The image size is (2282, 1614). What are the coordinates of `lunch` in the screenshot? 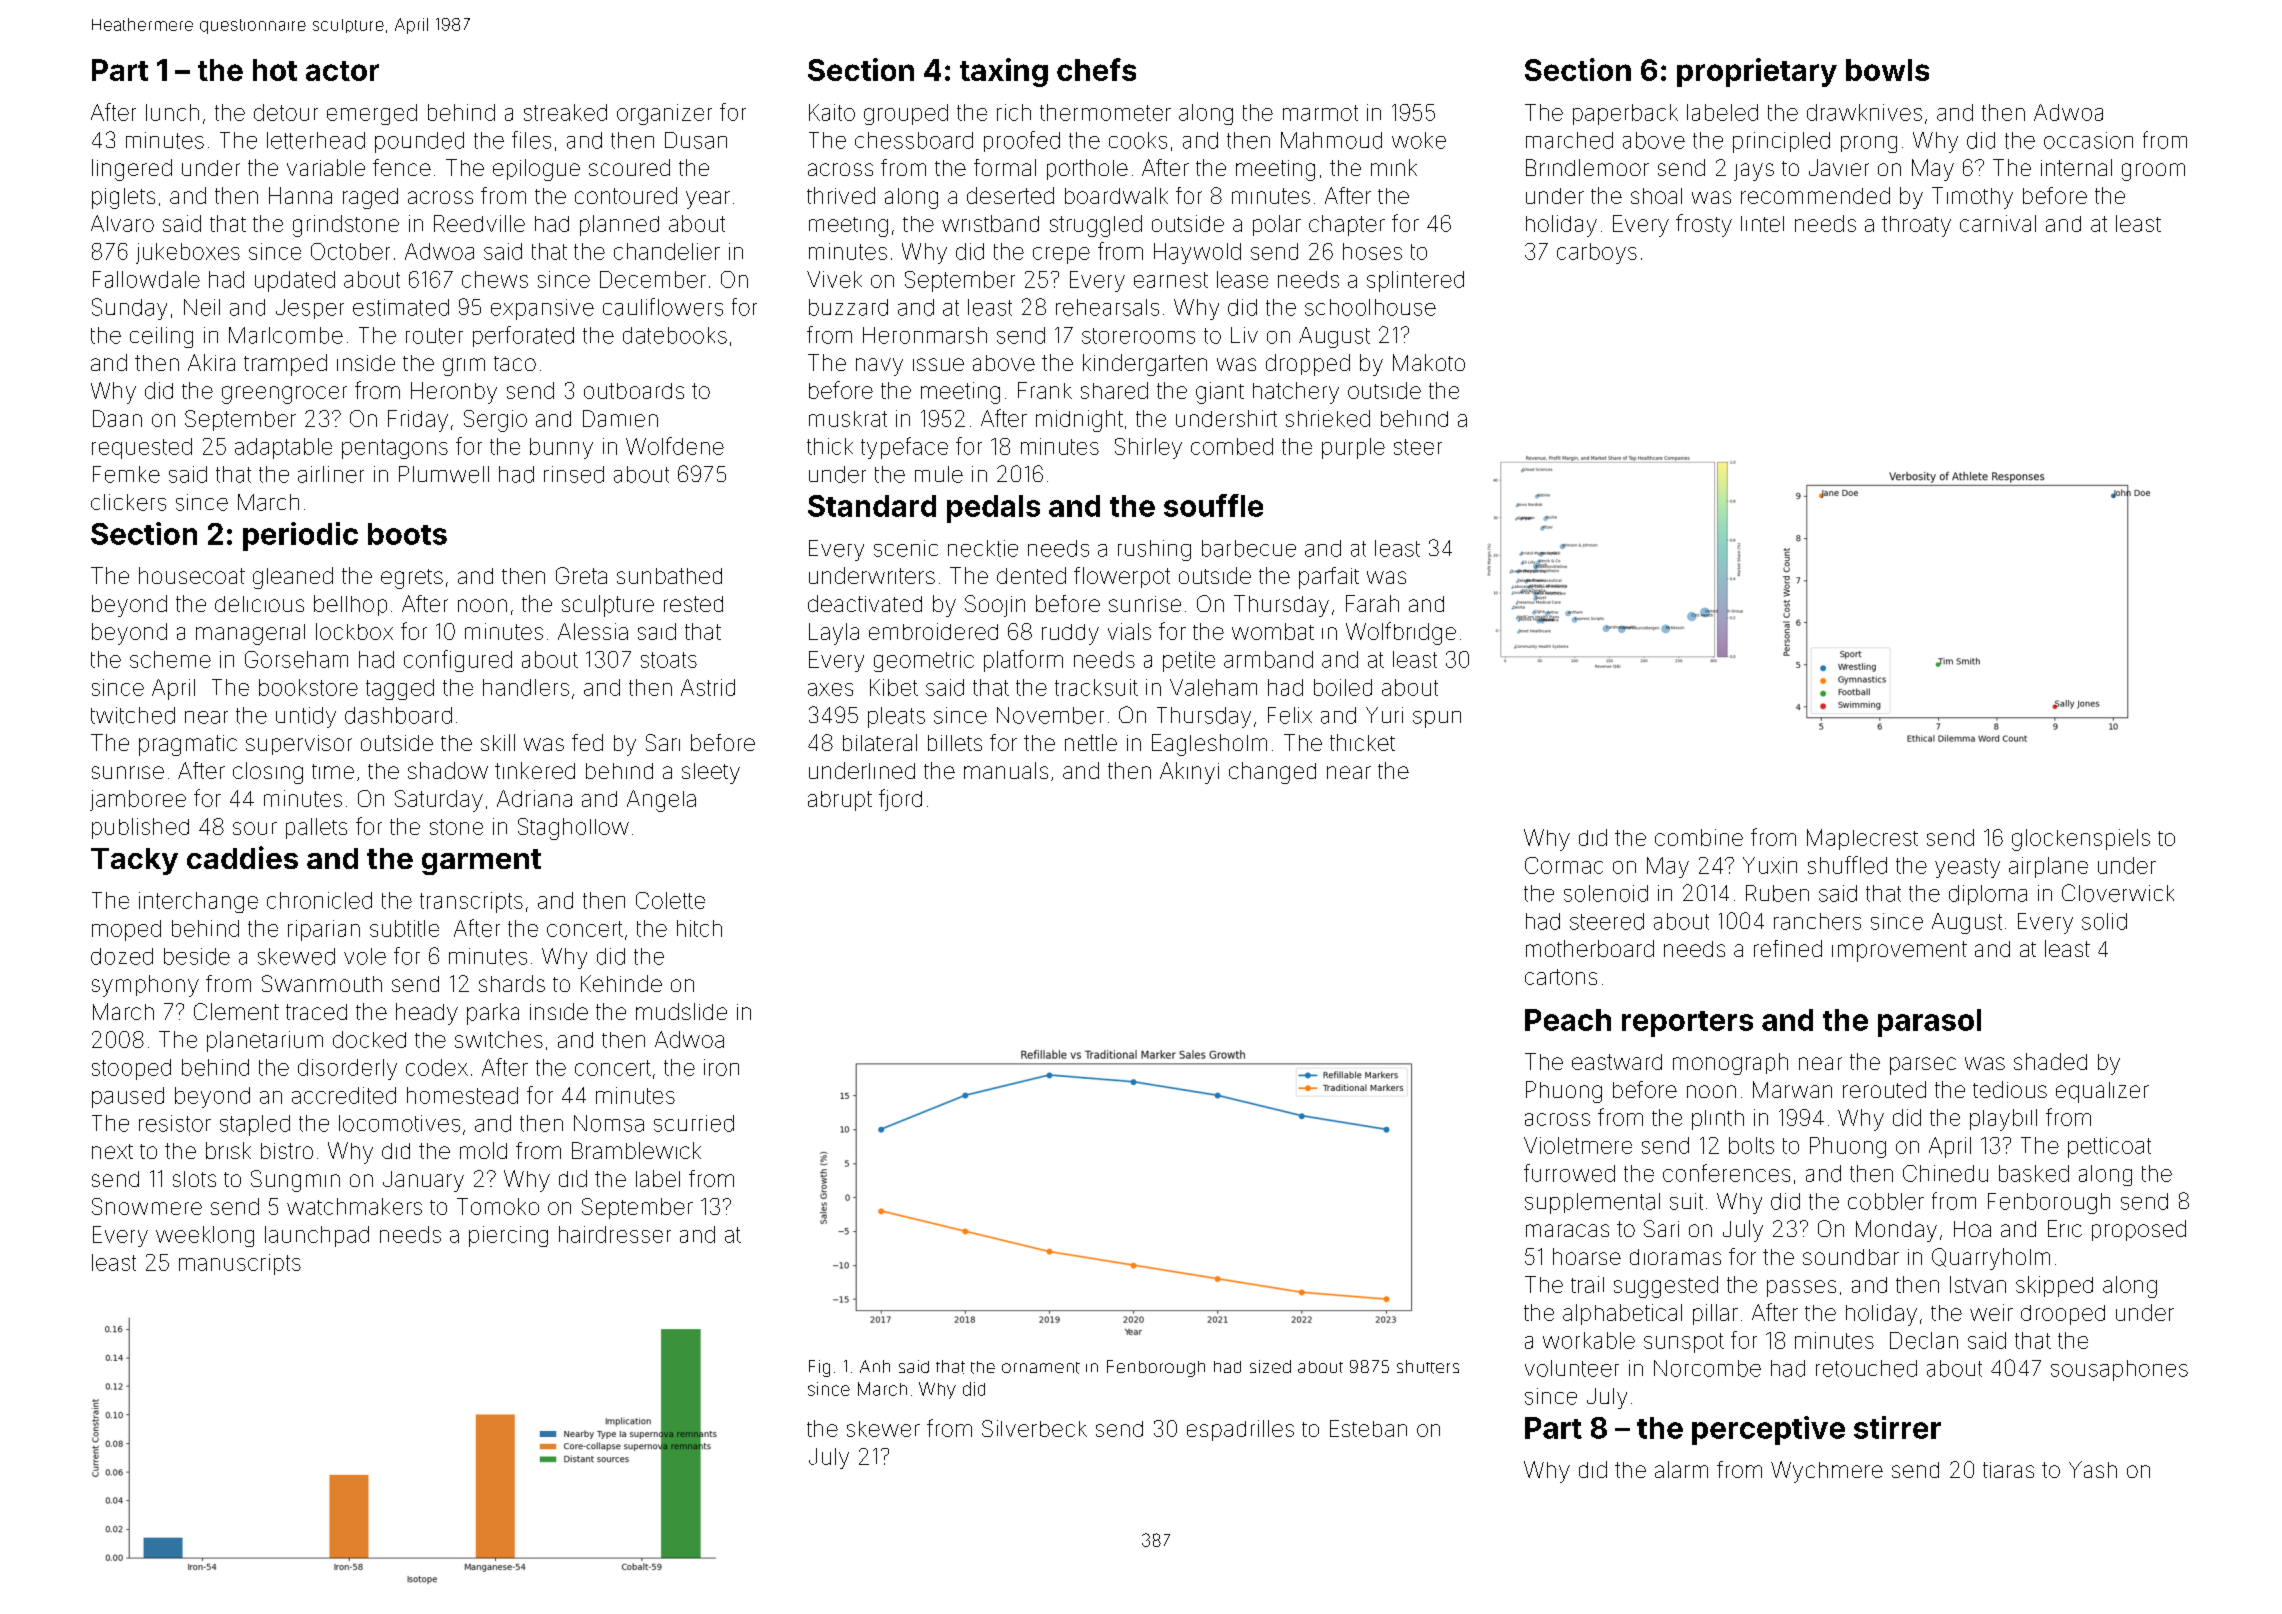 It's located at (172, 112).
